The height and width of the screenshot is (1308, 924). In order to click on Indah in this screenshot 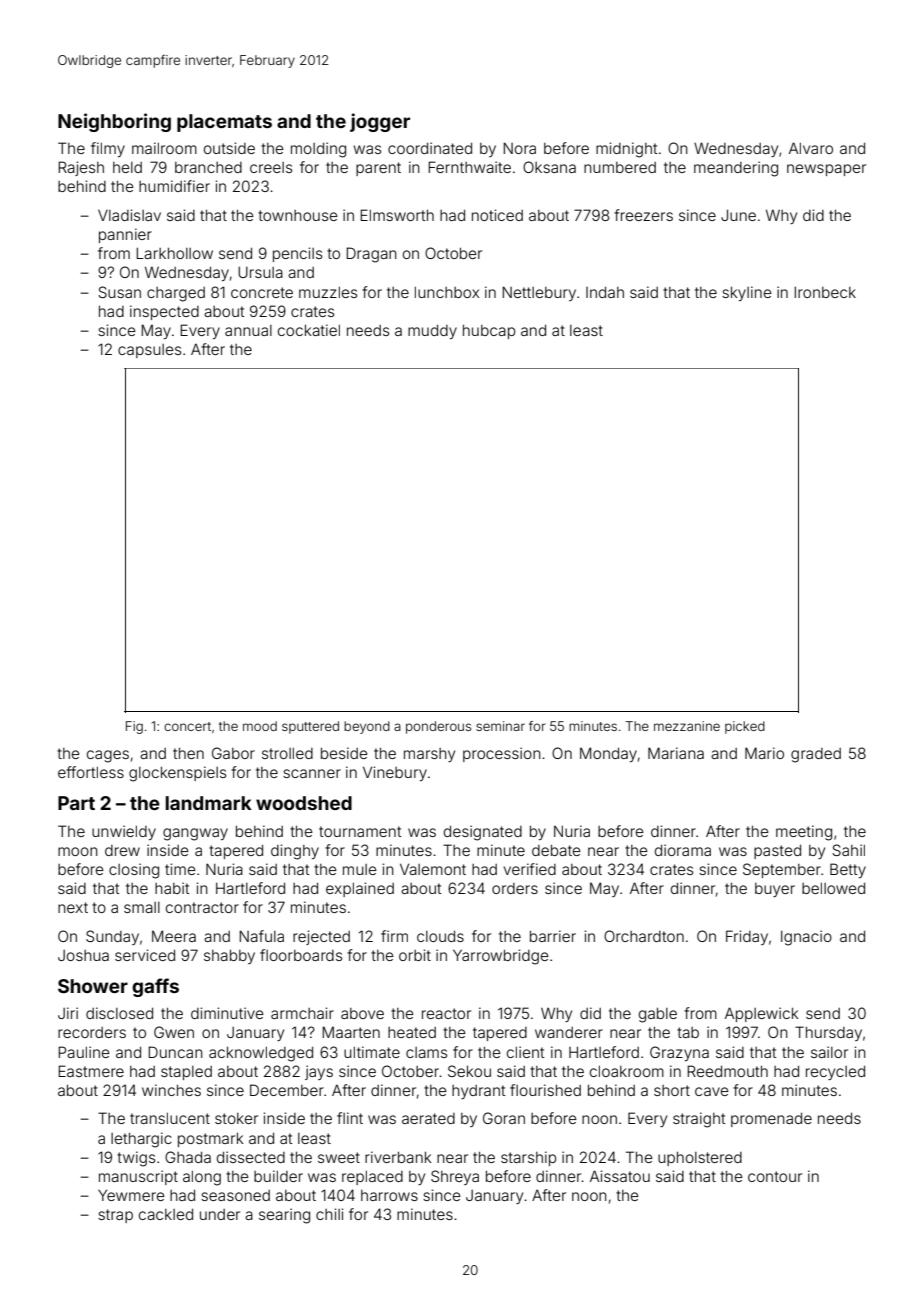, I will do `click(605, 292)`.
